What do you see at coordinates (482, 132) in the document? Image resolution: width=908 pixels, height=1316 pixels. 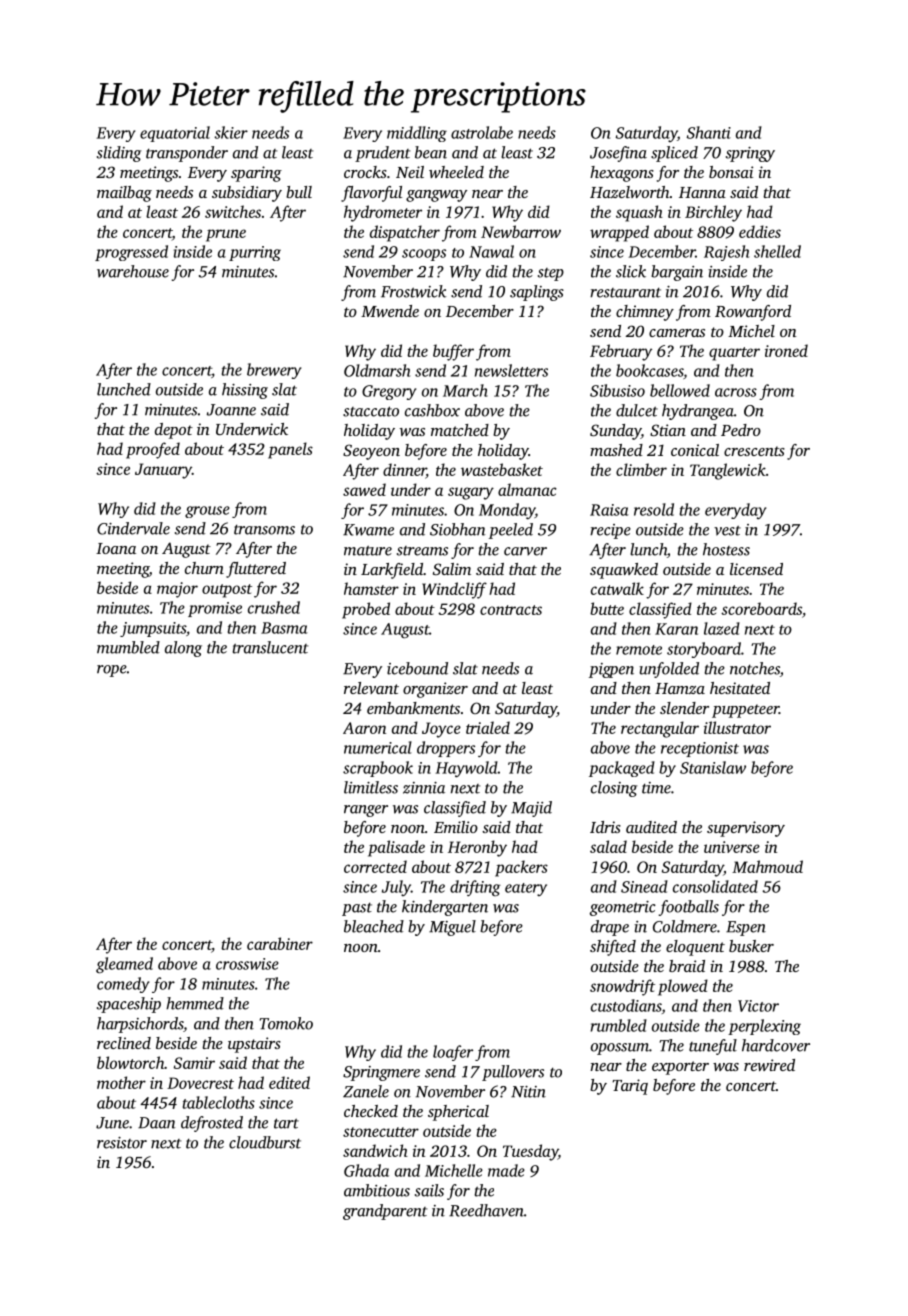 I see `astrolabe` at bounding box center [482, 132].
